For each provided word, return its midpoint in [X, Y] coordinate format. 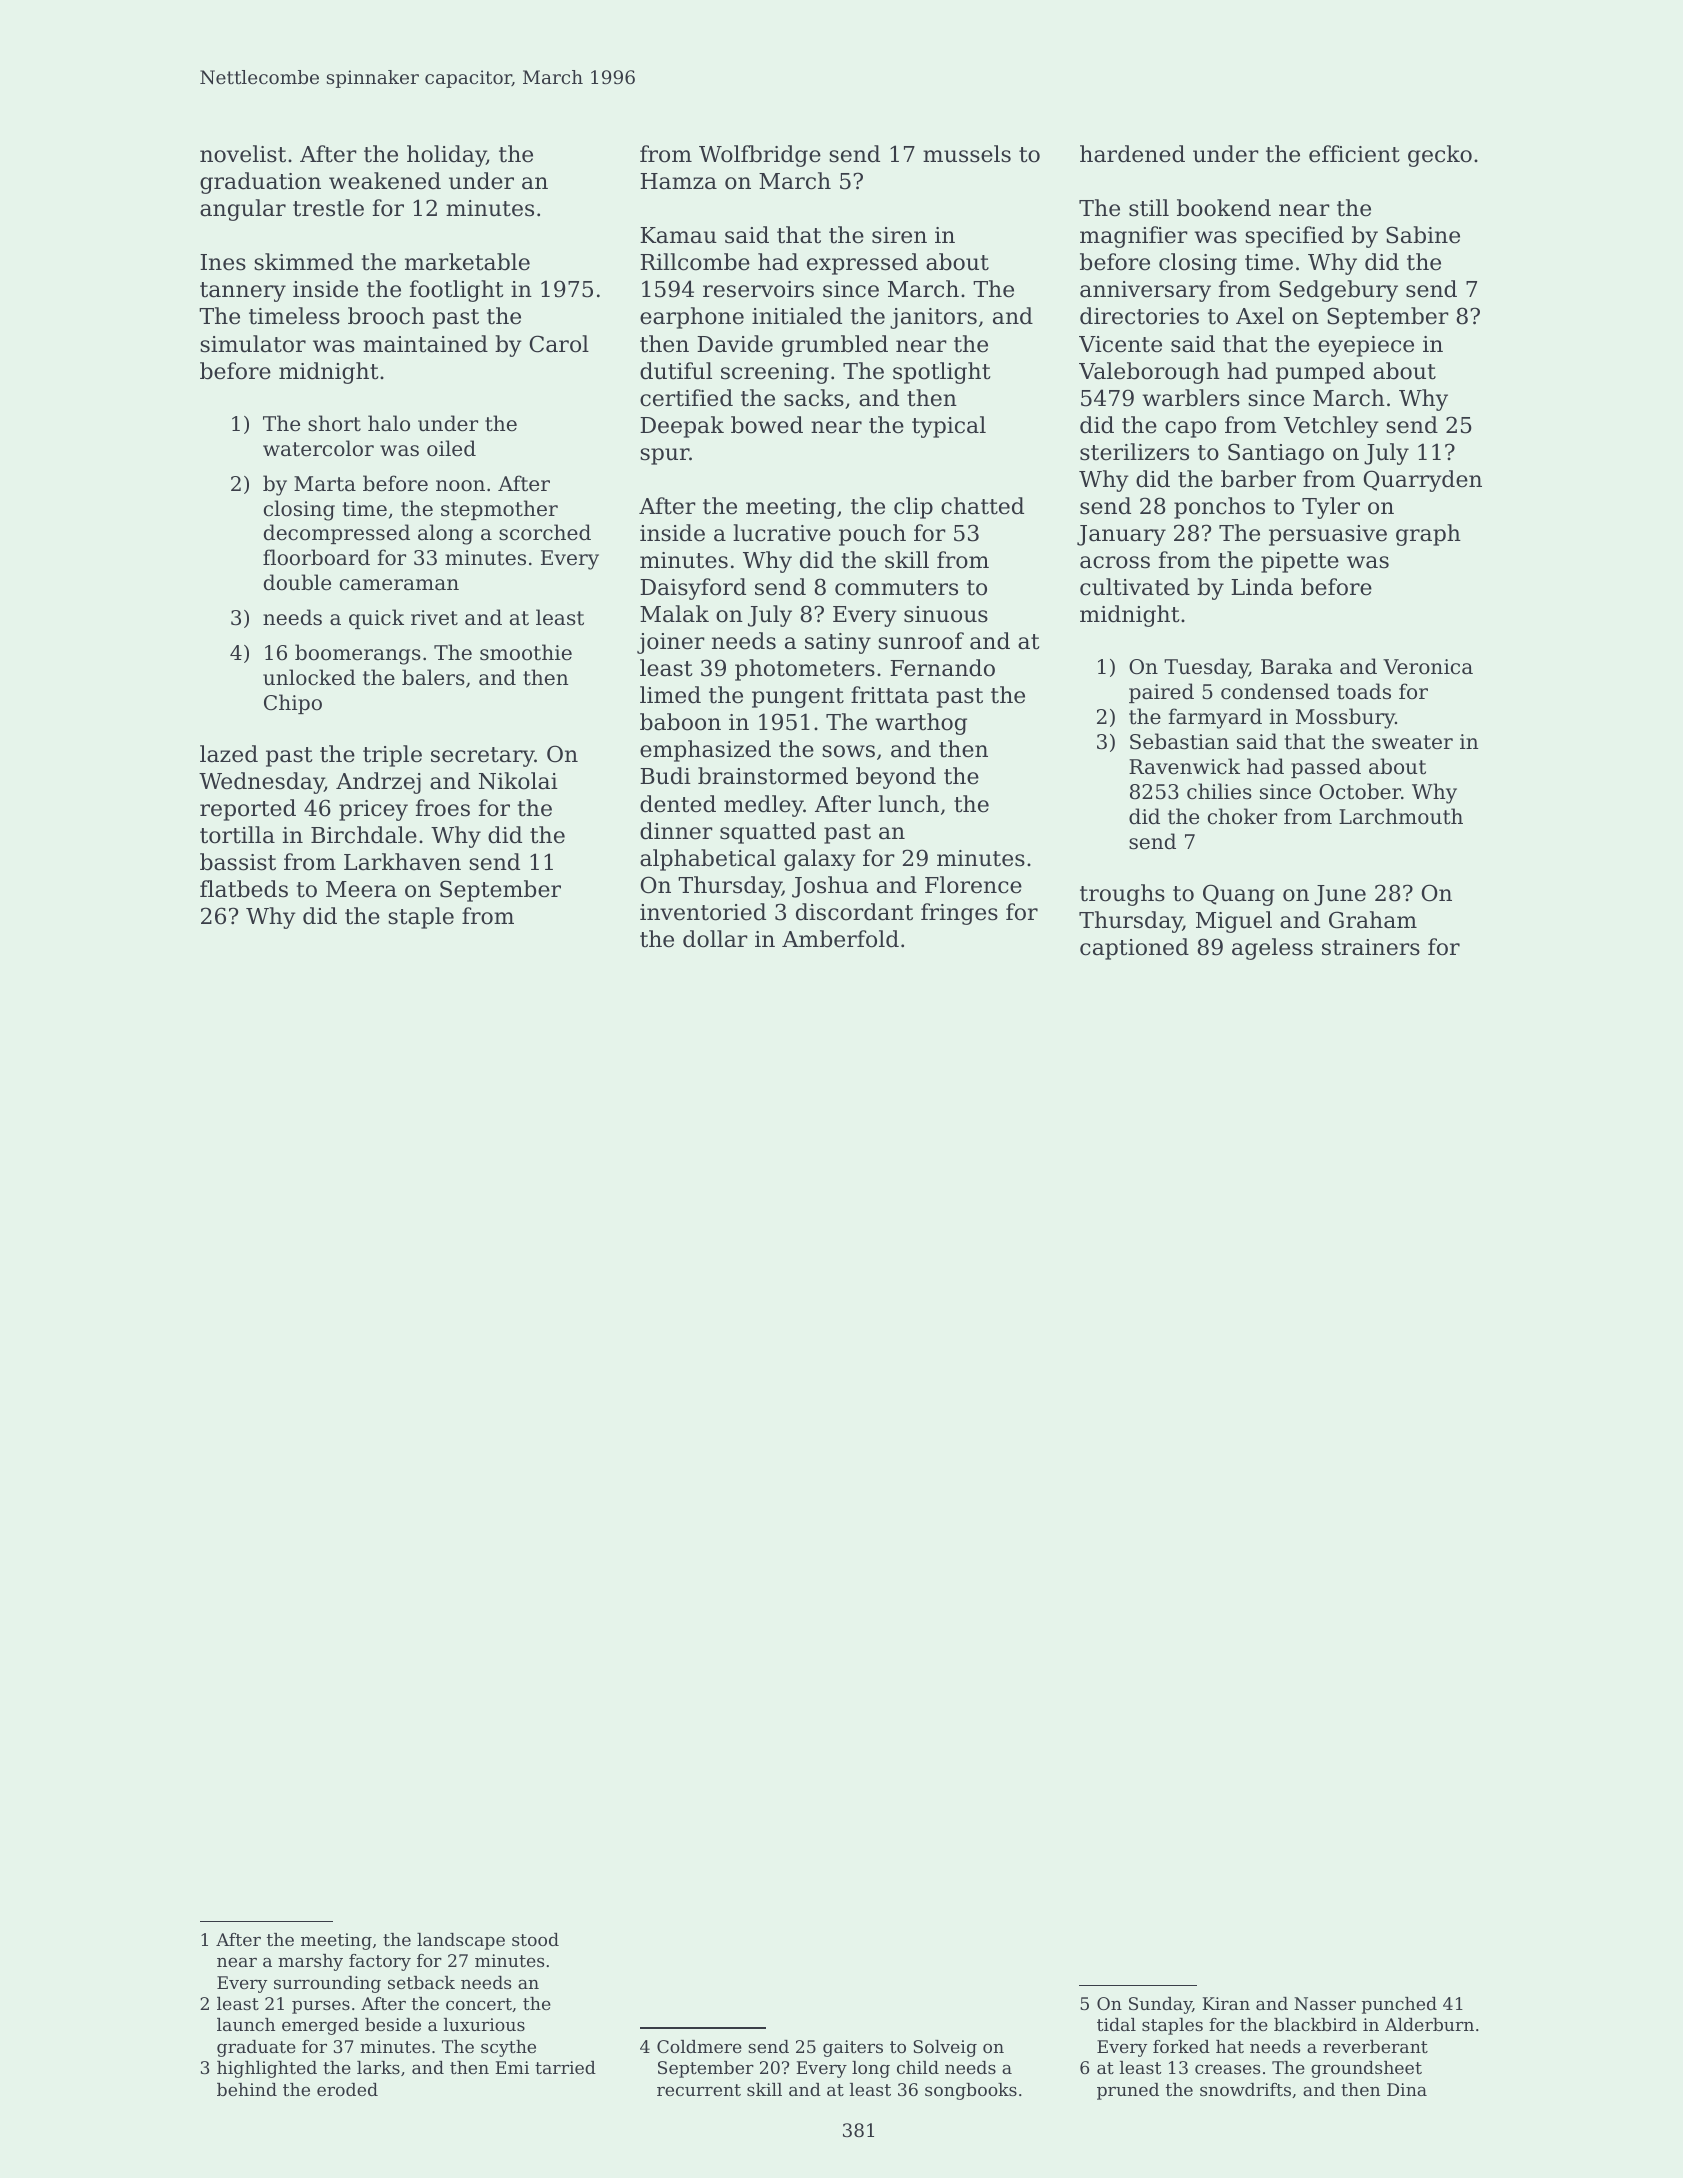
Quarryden [1423, 481]
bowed [767, 425]
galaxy [820, 860]
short [334, 423]
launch [246, 2024]
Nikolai [518, 781]
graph [1428, 535]
